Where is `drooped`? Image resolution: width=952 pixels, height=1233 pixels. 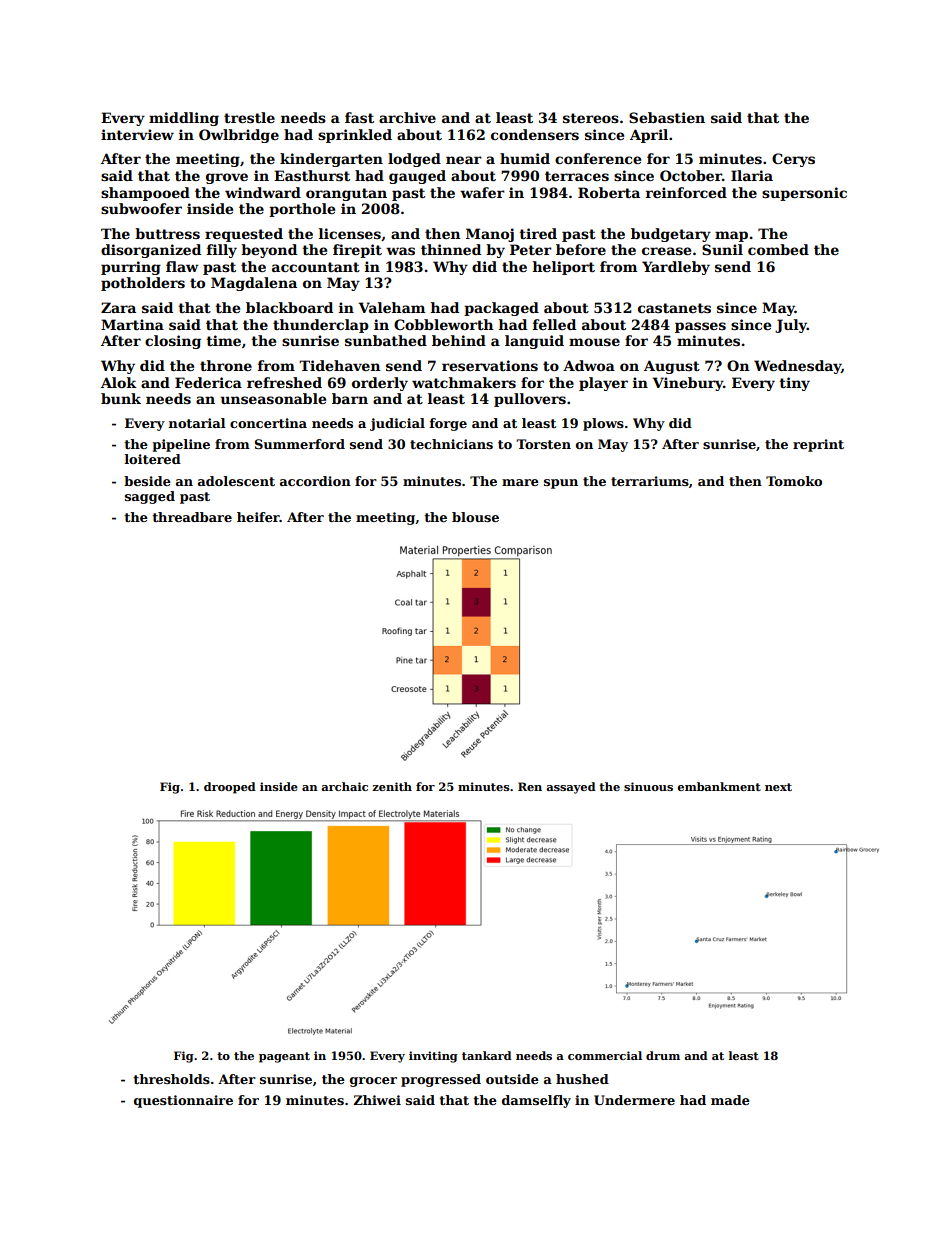 drooped is located at coordinates (230, 788).
